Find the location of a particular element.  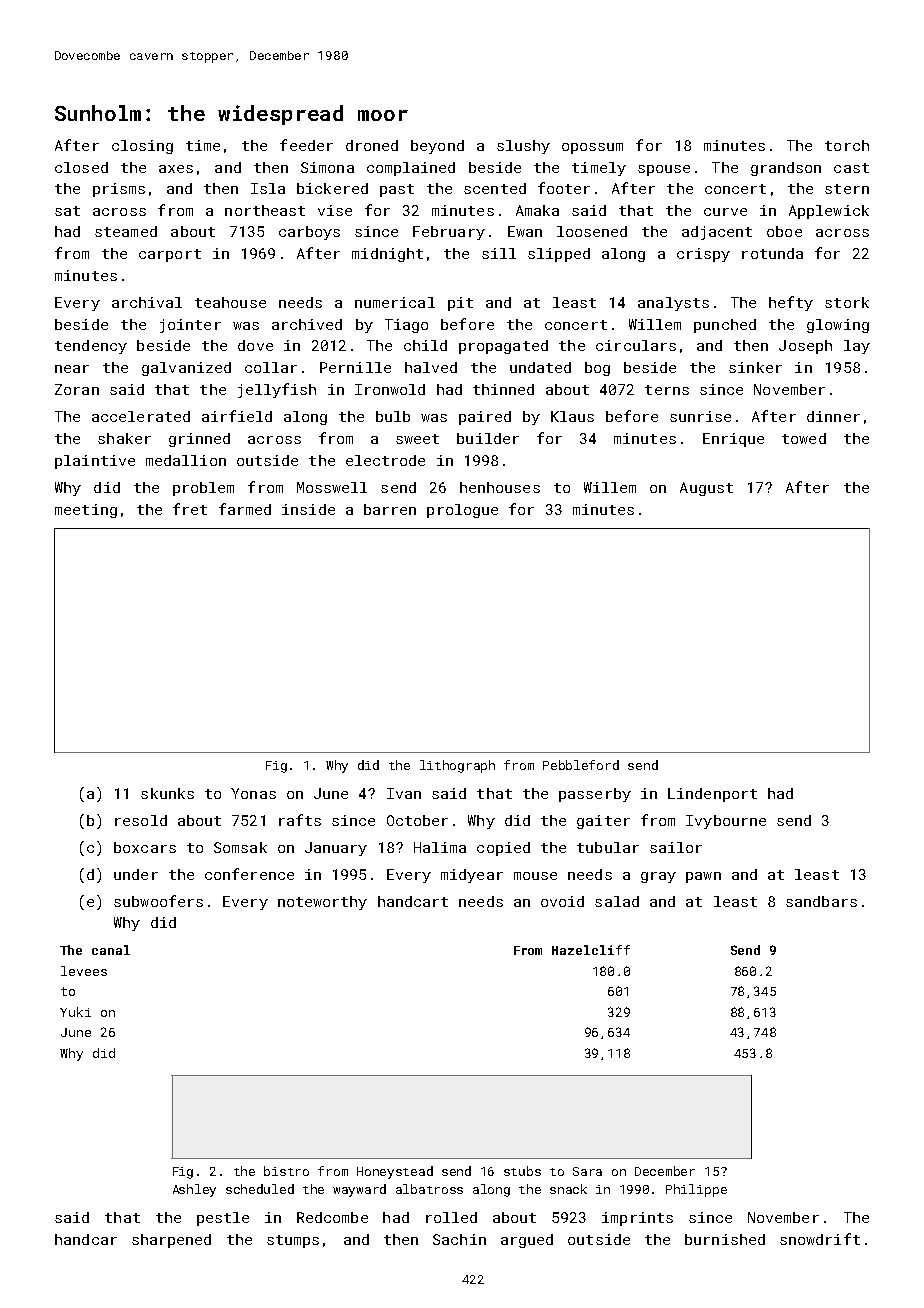

spouse is located at coordinates (664, 170).
